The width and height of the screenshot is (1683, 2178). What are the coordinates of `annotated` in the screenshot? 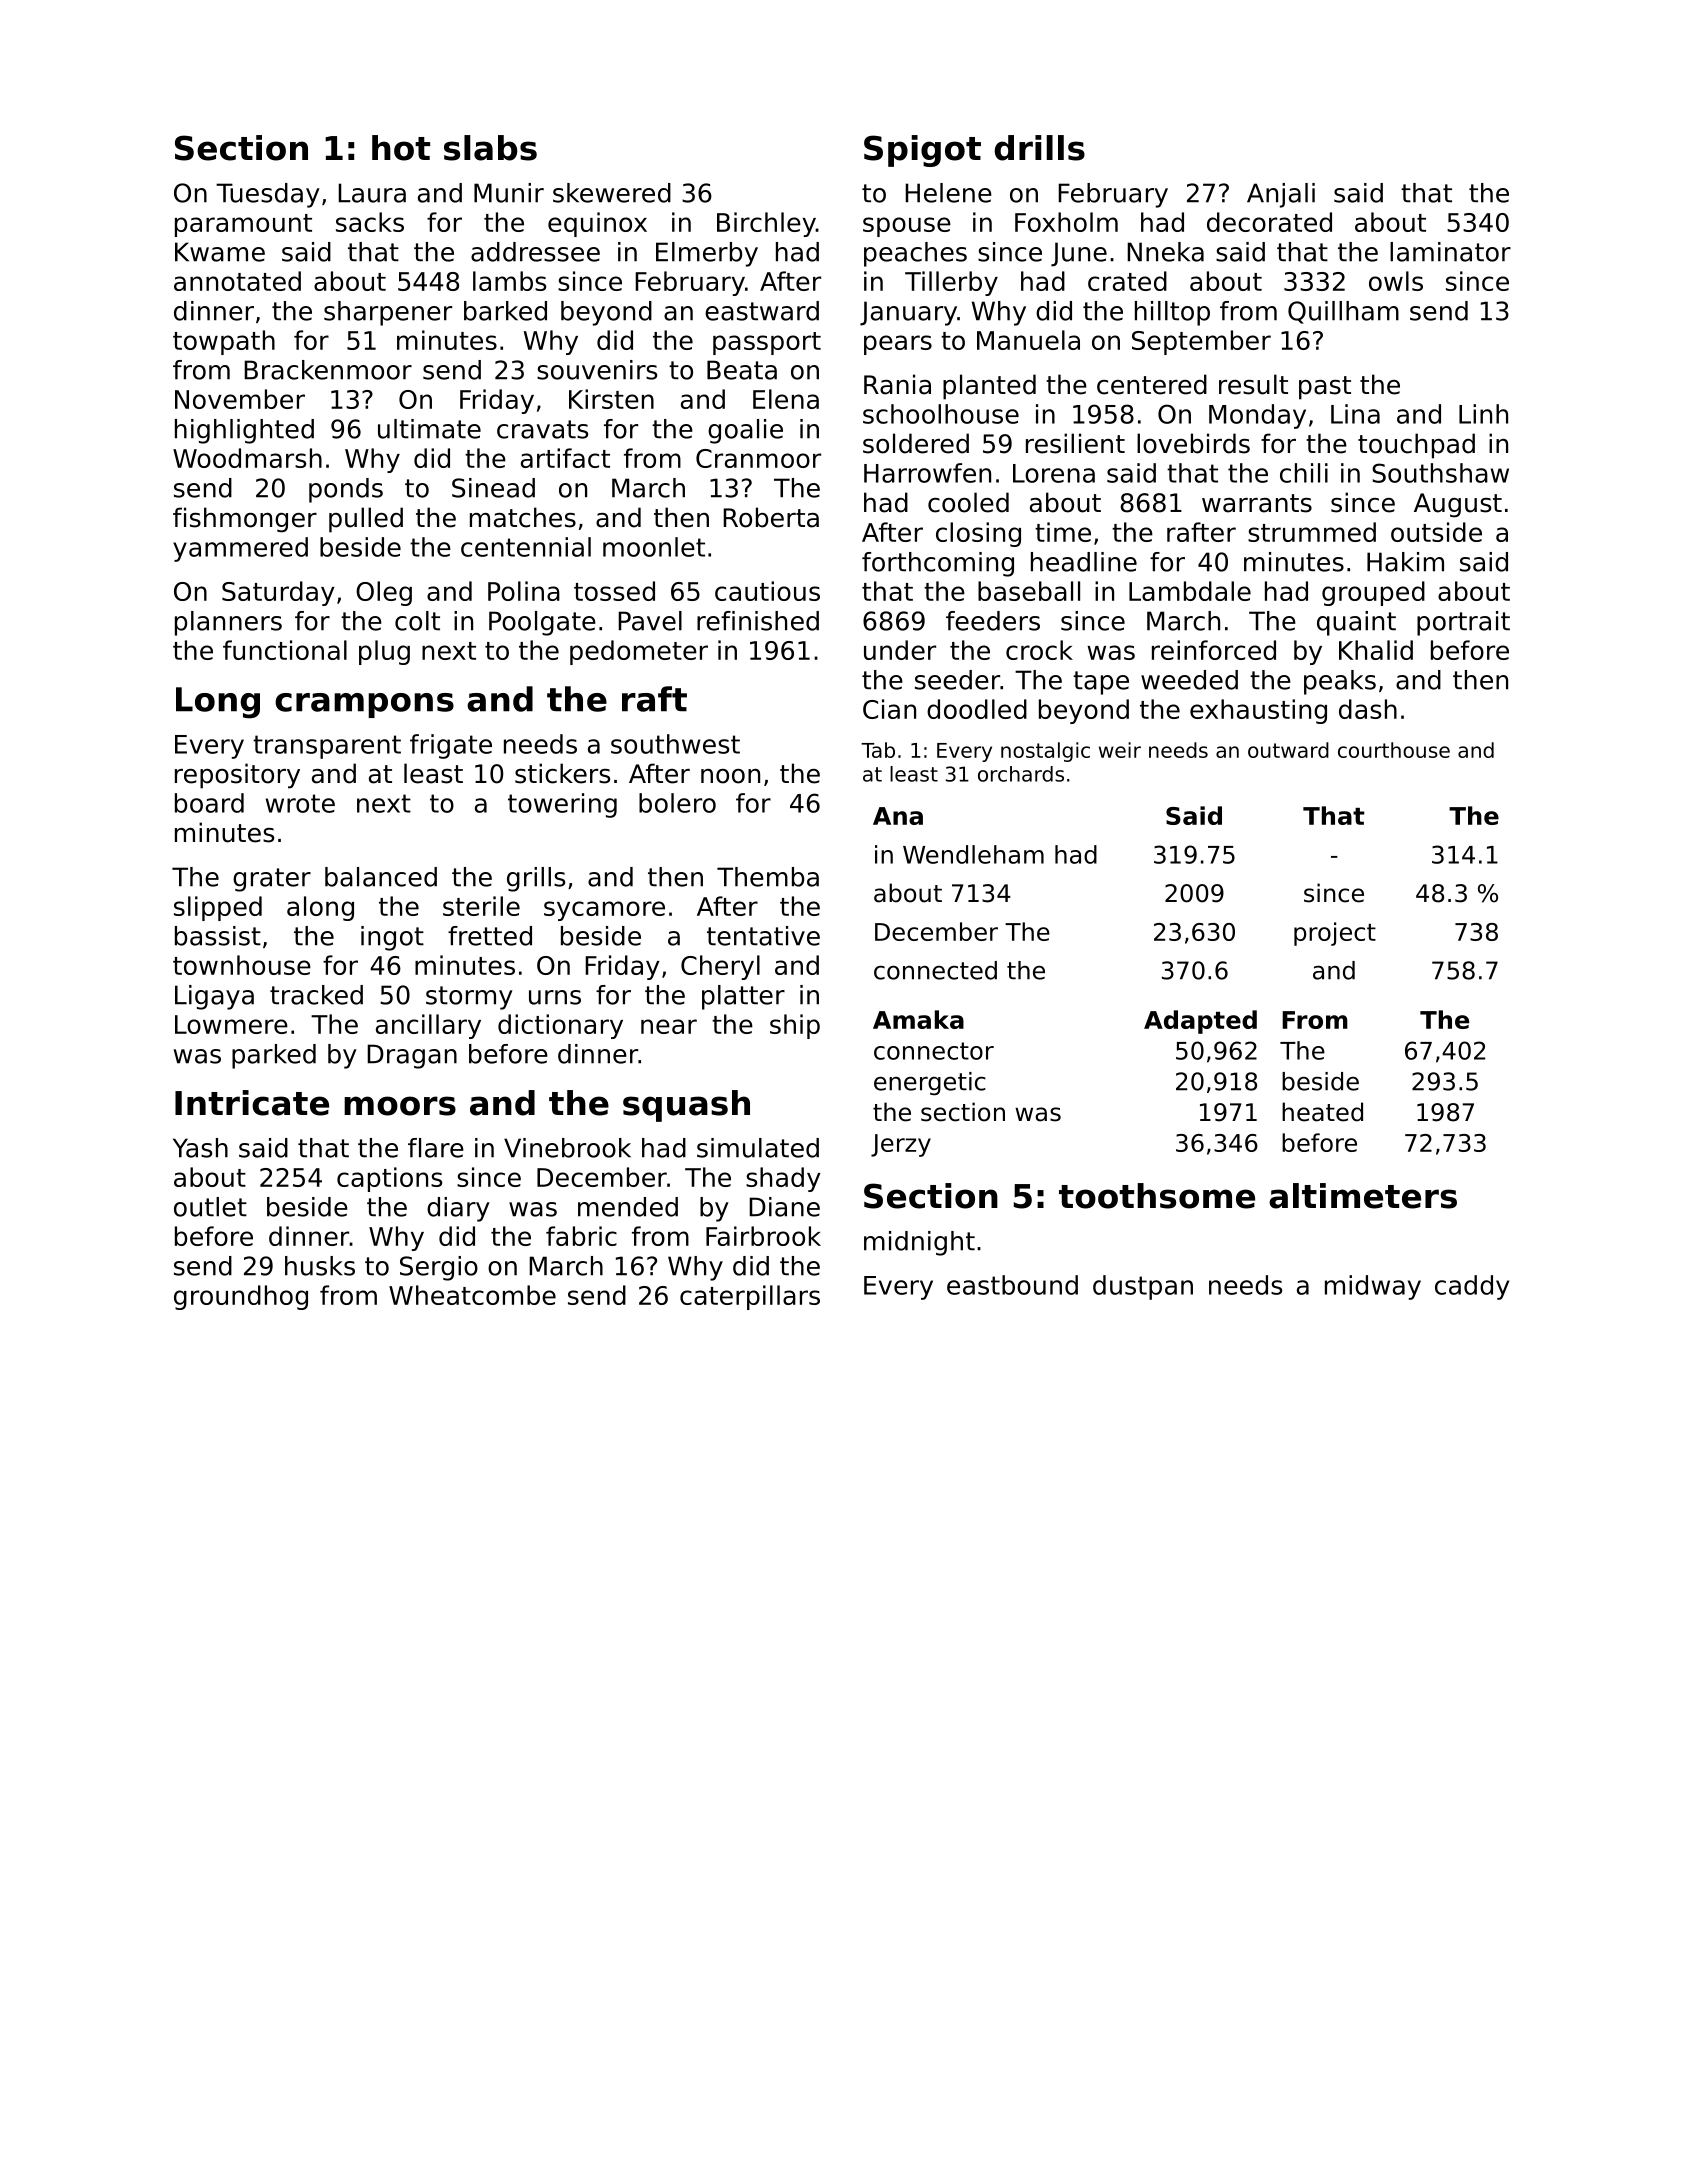 It's located at (237, 281).
